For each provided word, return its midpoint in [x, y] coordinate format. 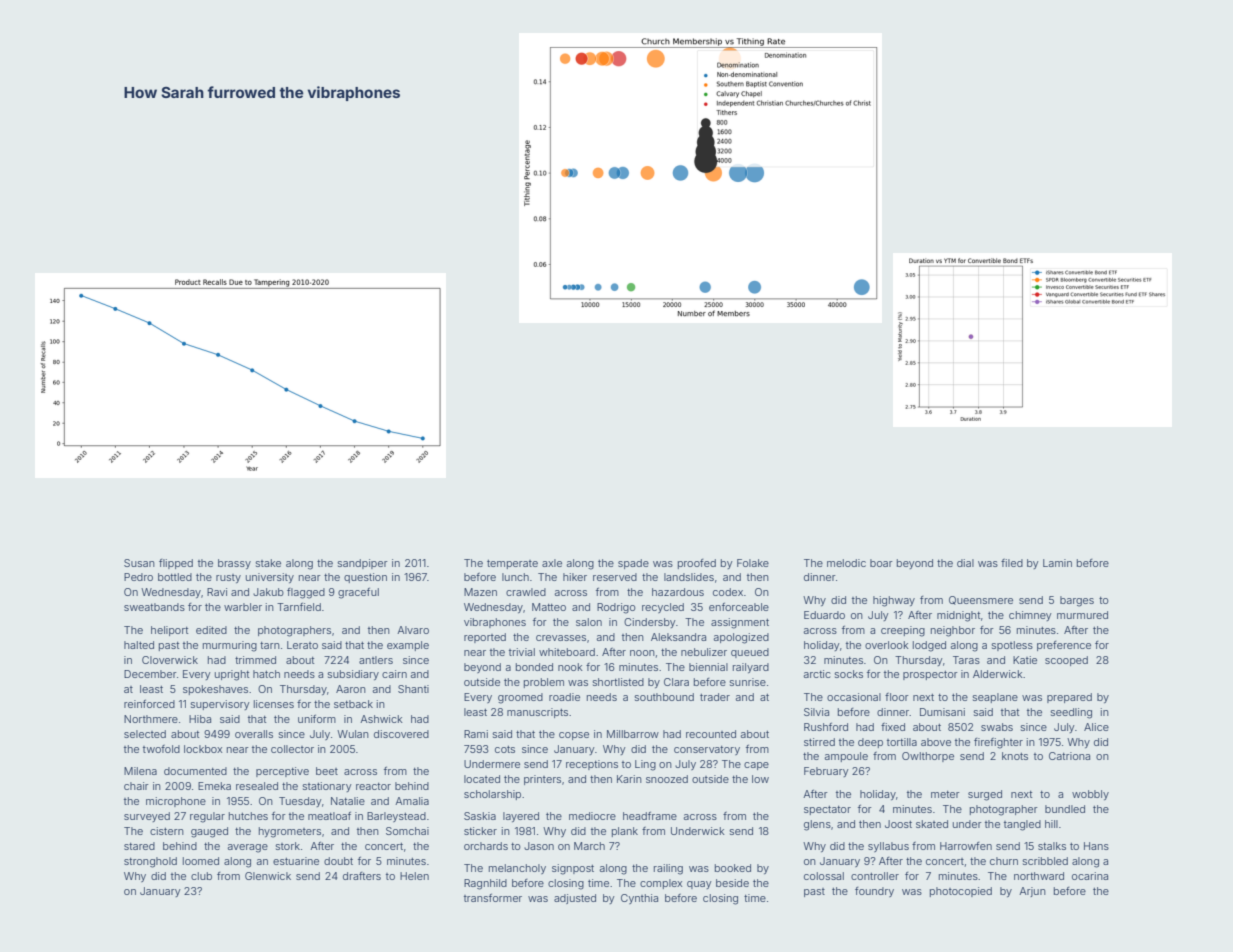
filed [1012, 563]
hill [1051, 824]
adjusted [575, 899]
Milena [140, 771]
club [201, 876]
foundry [874, 892]
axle [552, 563]
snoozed [667, 779]
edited [211, 630]
